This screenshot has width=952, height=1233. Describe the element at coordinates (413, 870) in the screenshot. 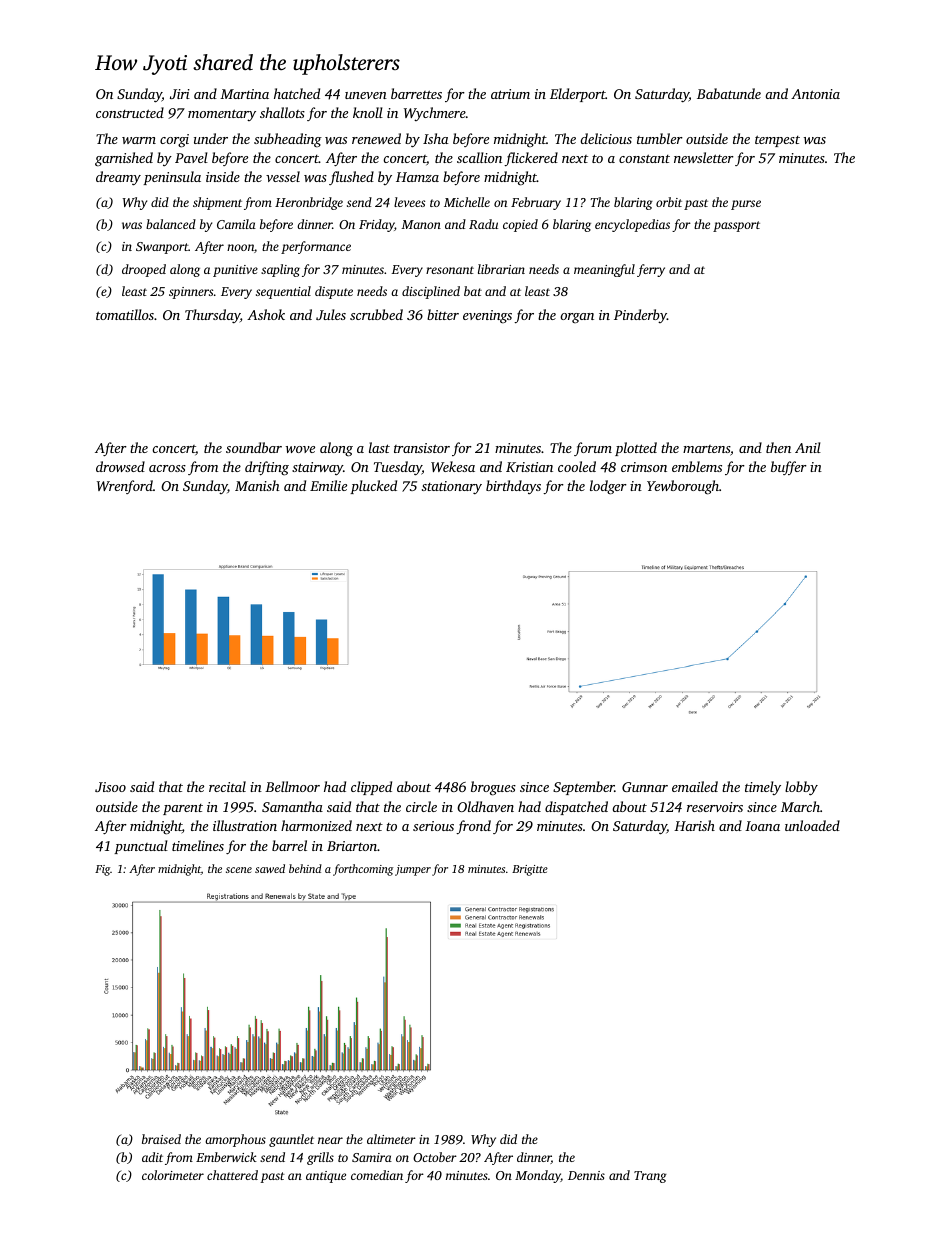

I see `jumper` at that location.
